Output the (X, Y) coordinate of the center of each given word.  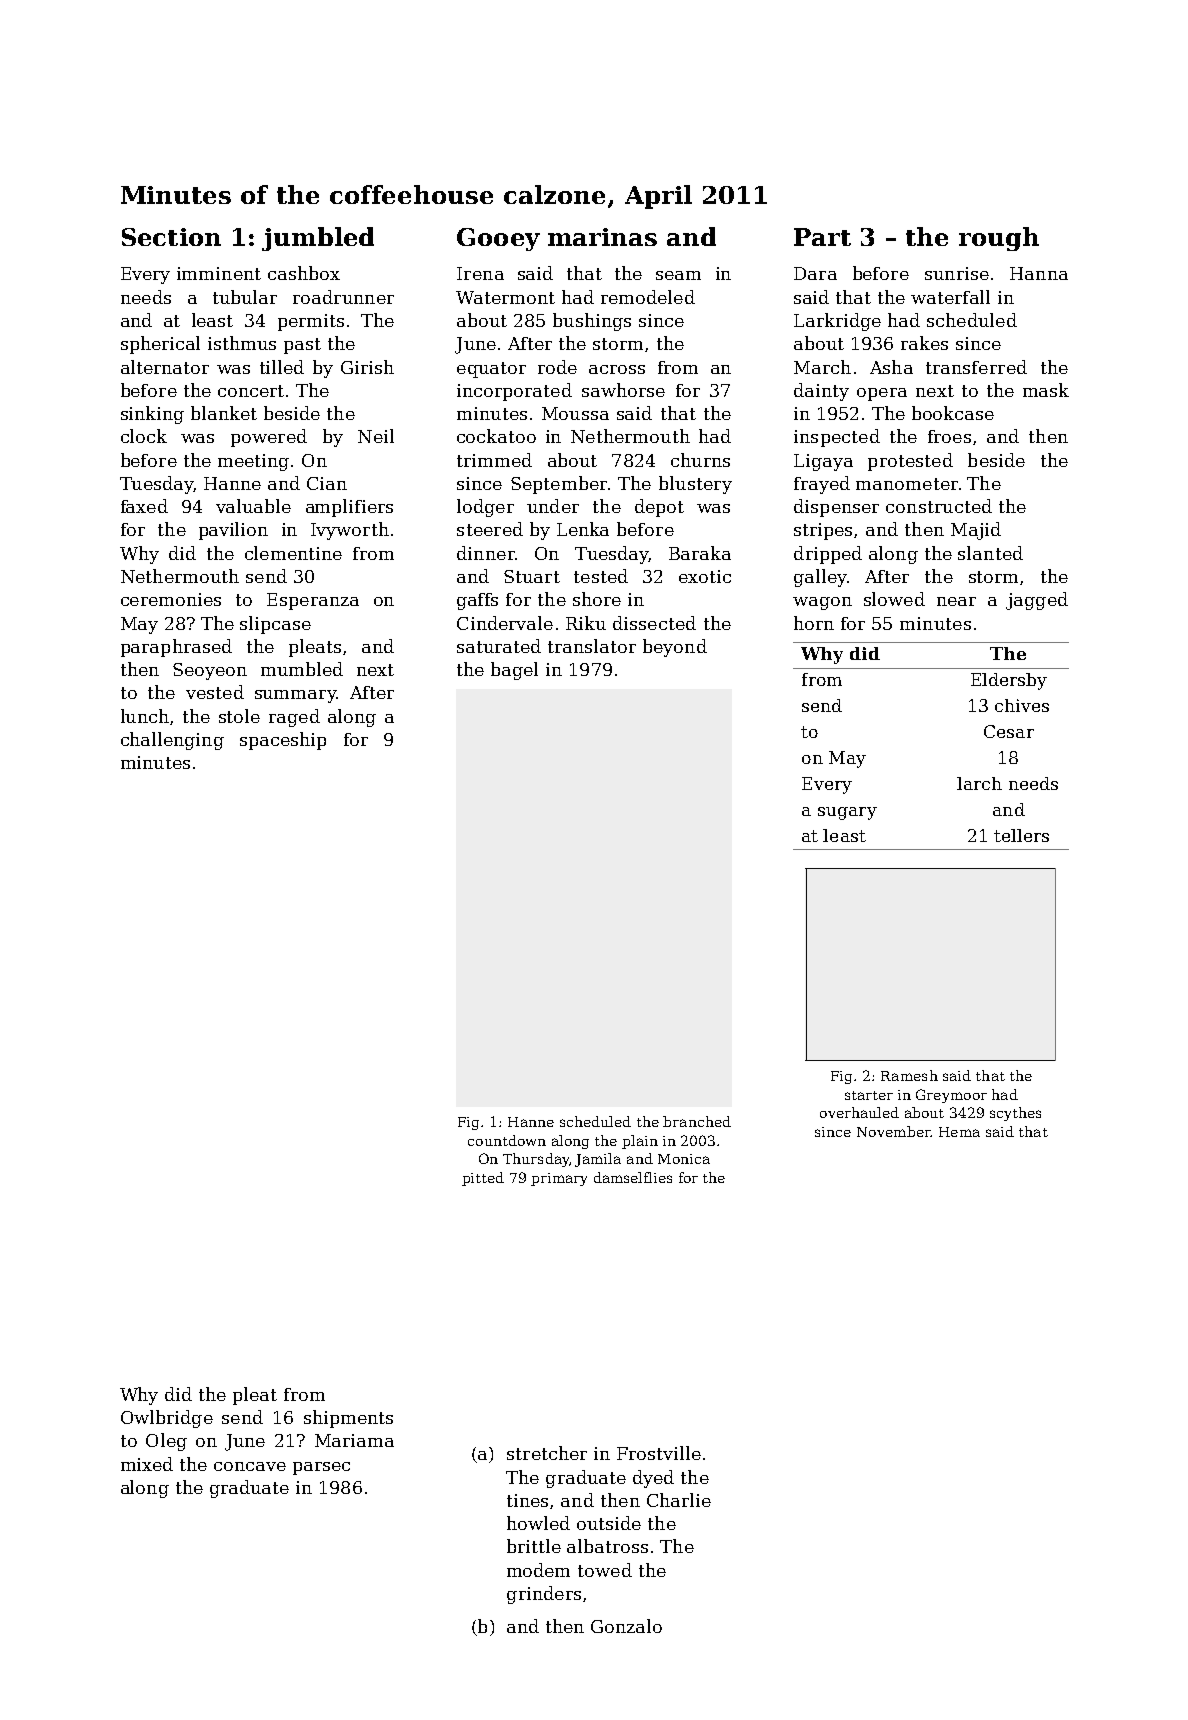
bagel (514, 671)
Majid (976, 531)
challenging (172, 741)
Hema (959, 1132)
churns (700, 460)
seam (678, 275)
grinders (544, 1595)
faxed (144, 506)
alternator (165, 367)
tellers (1021, 835)
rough (999, 239)
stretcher (547, 1453)
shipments (348, 1419)
